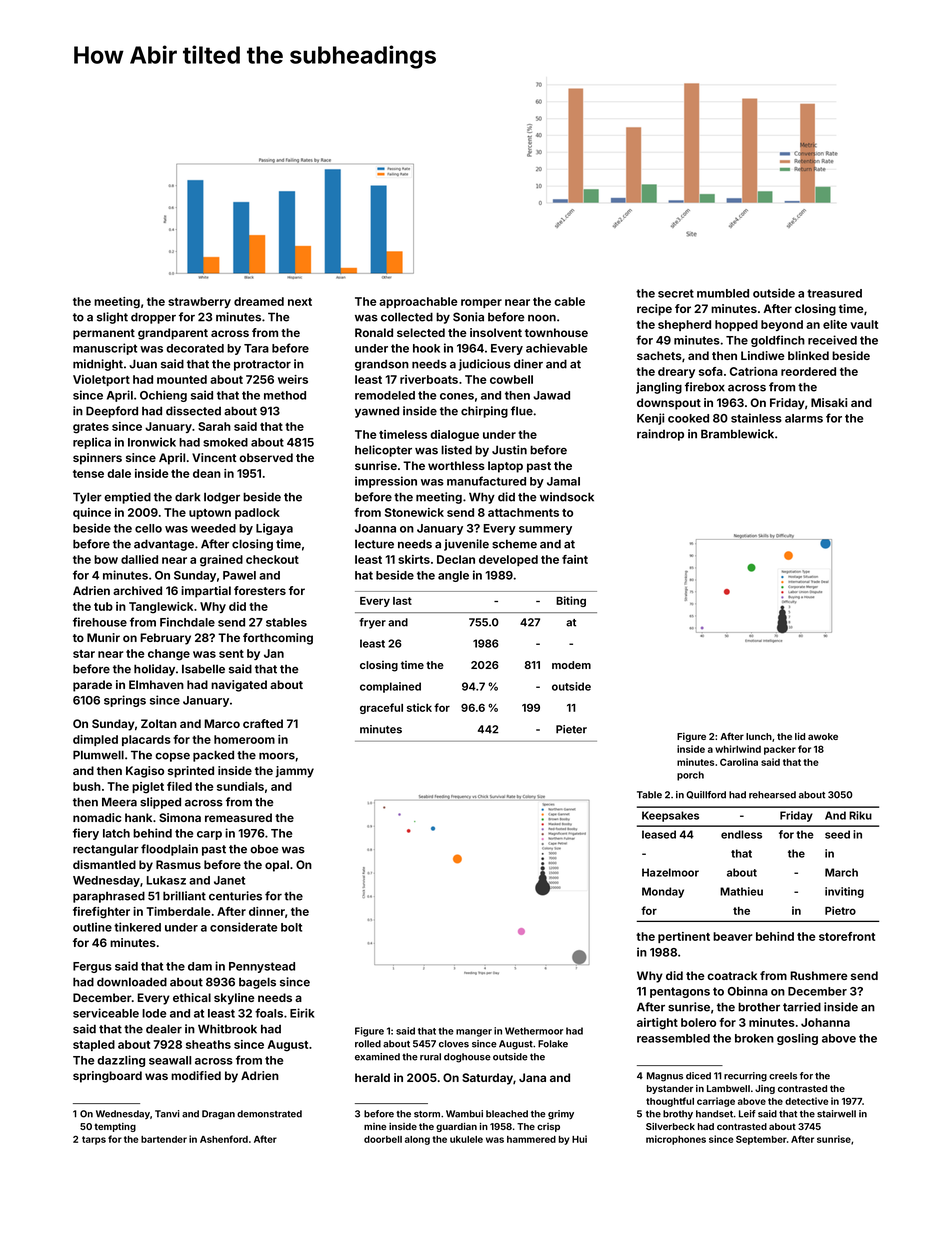  Describe the element at coordinates (368, 1044) in the screenshot. I see `rolled` at that location.
